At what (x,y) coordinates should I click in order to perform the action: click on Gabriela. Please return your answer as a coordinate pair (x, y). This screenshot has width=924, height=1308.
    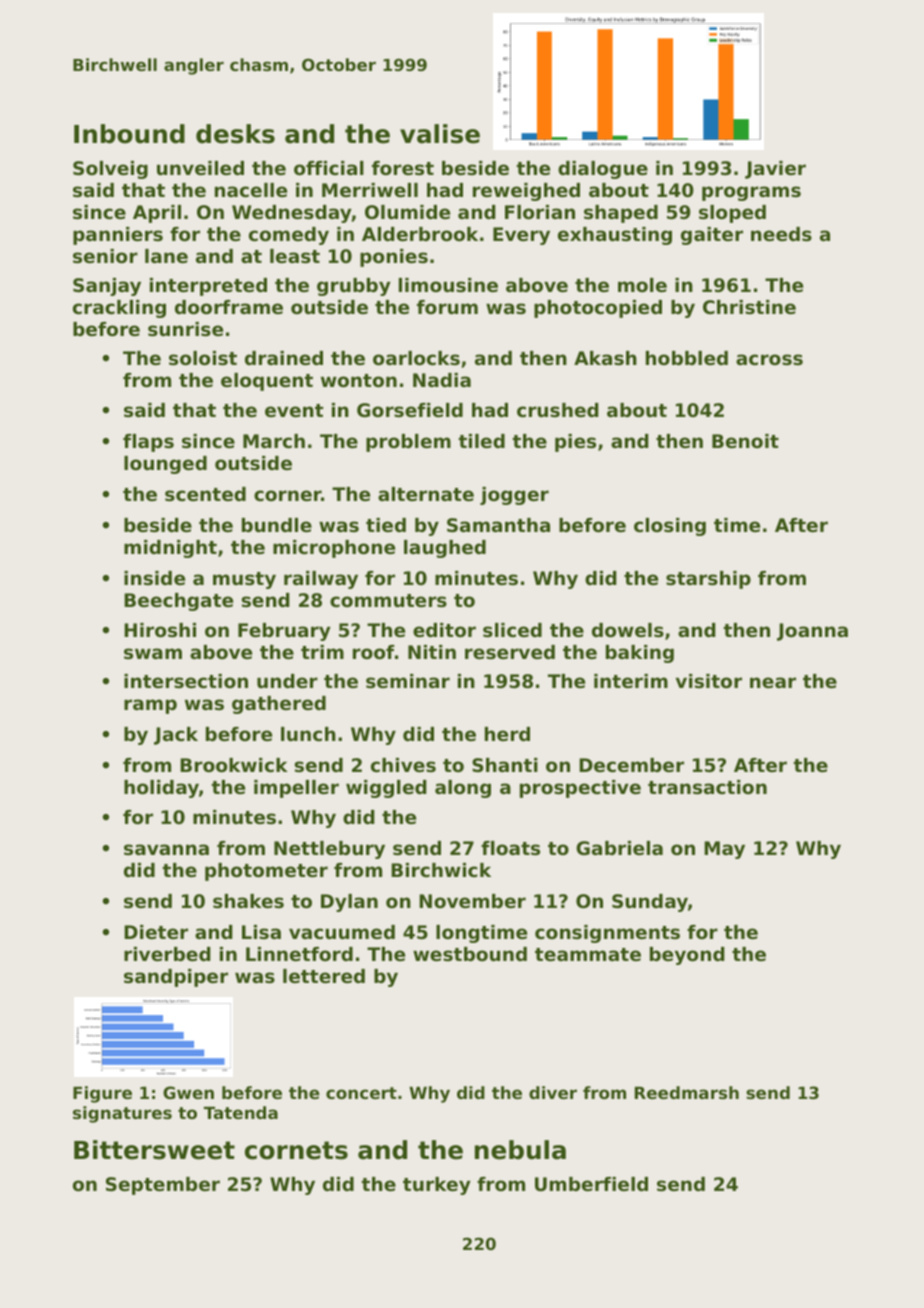
    Looking at the image, I should click on (619, 848).
